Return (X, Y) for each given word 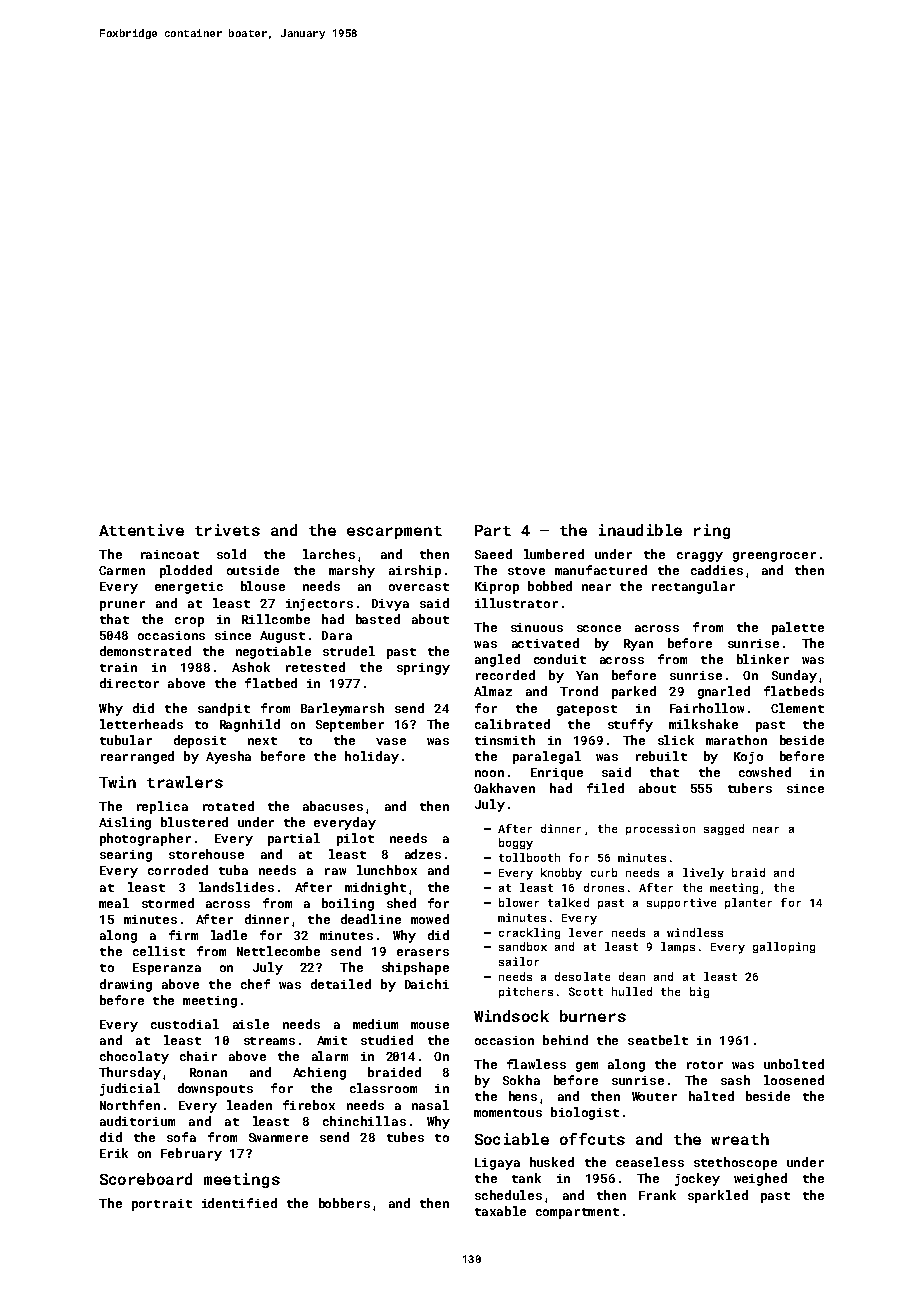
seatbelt (658, 1040)
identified (239, 1203)
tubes (405, 1137)
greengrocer (774, 557)
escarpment (394, 532)
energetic (189, 588)
